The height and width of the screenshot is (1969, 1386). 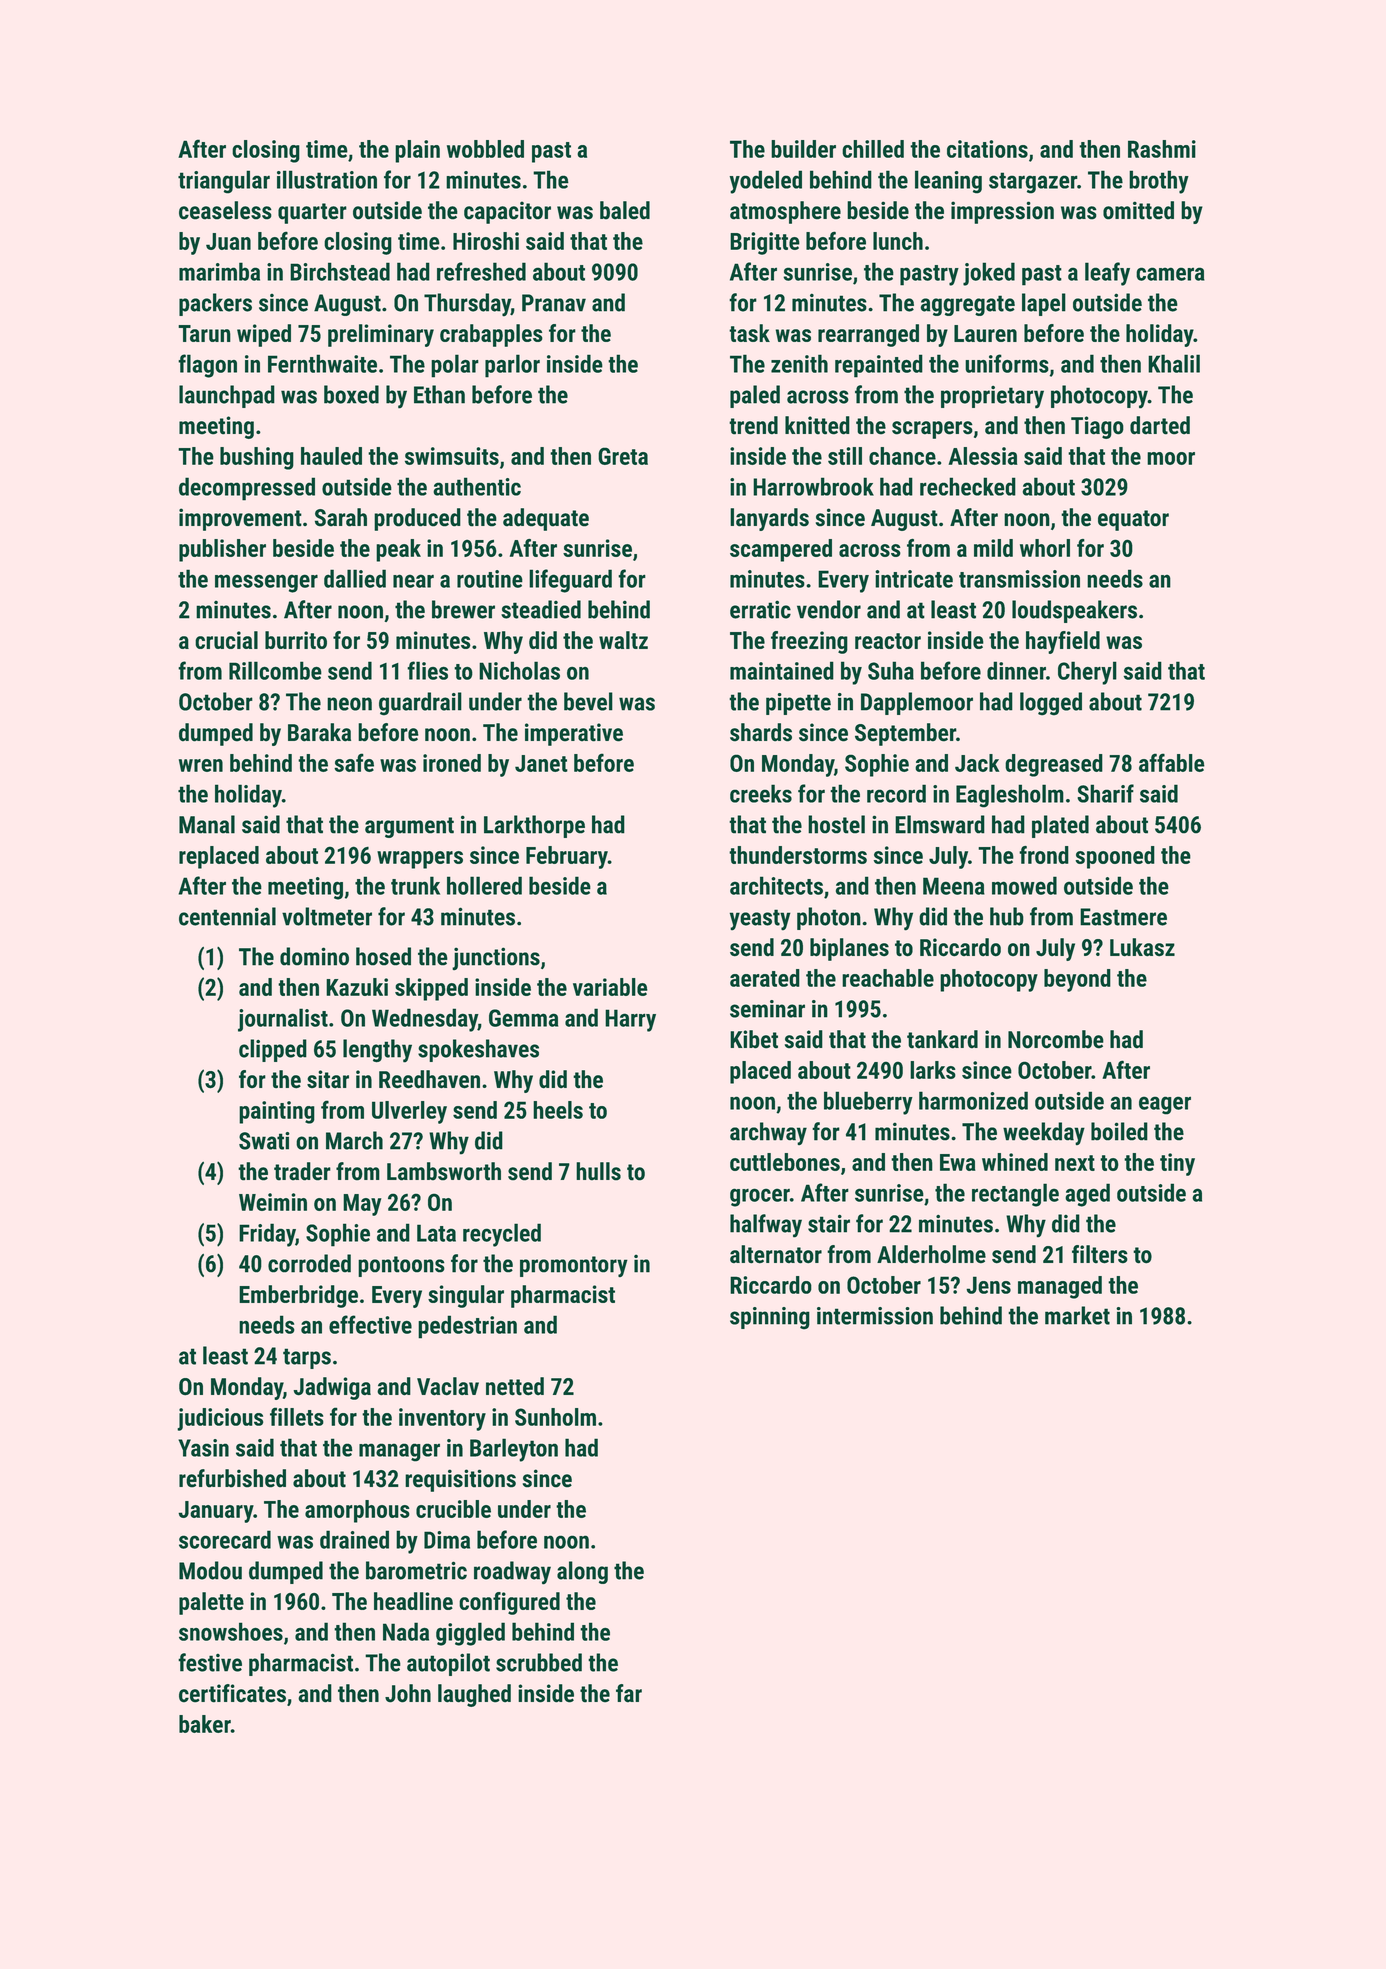 What do you see at coordinates (555, 1417) in the screenshot?
I see `Sunholm` at bounding box center [555, 1417].
